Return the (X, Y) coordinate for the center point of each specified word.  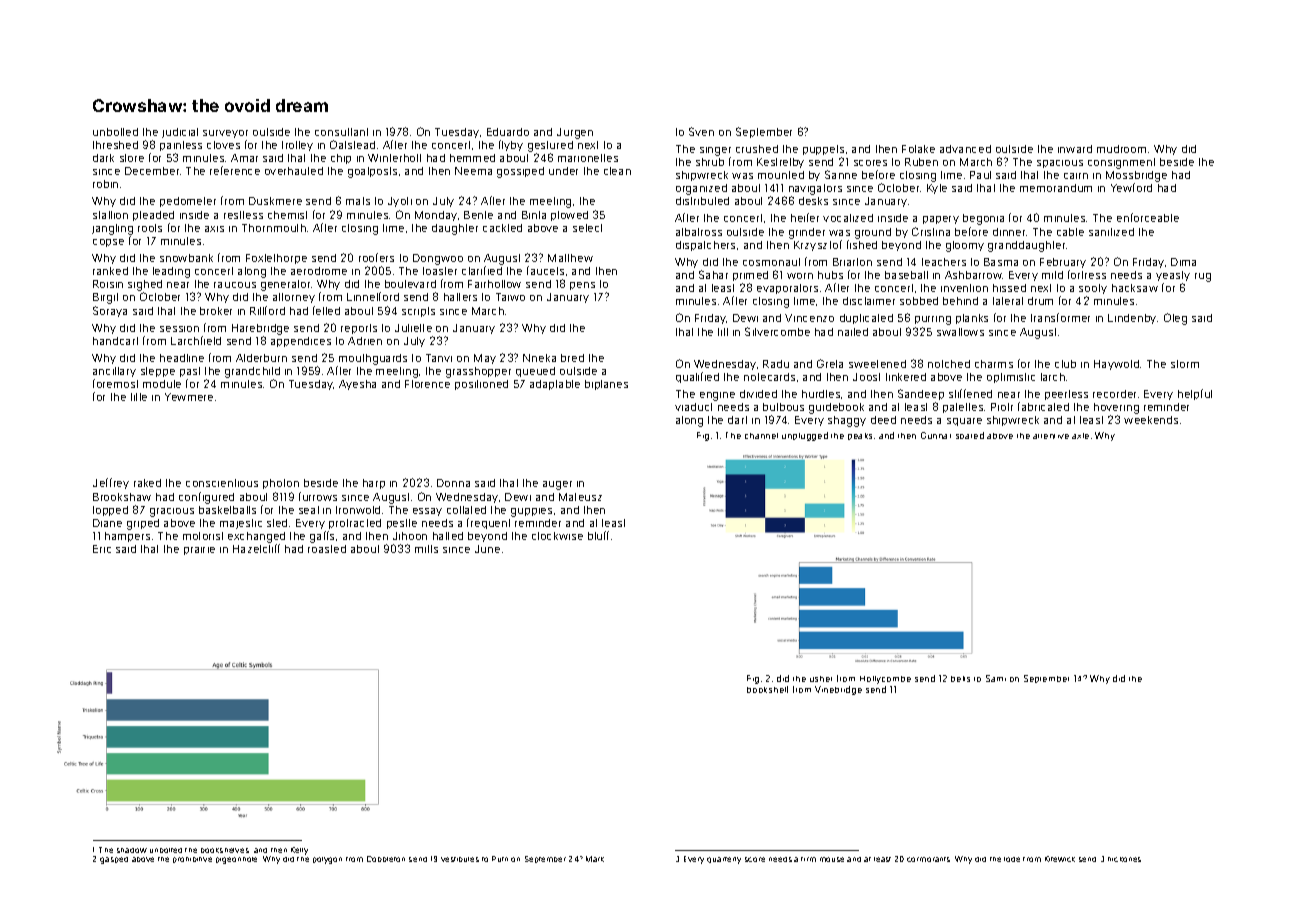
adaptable (555, 385)
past (190, 372)
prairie (199, 551)
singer (715, 151)
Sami (996, 678)
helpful (1195, 394)
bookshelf (767, 689)
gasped (114, 860)
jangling (112, 229)
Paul (980, 175)
